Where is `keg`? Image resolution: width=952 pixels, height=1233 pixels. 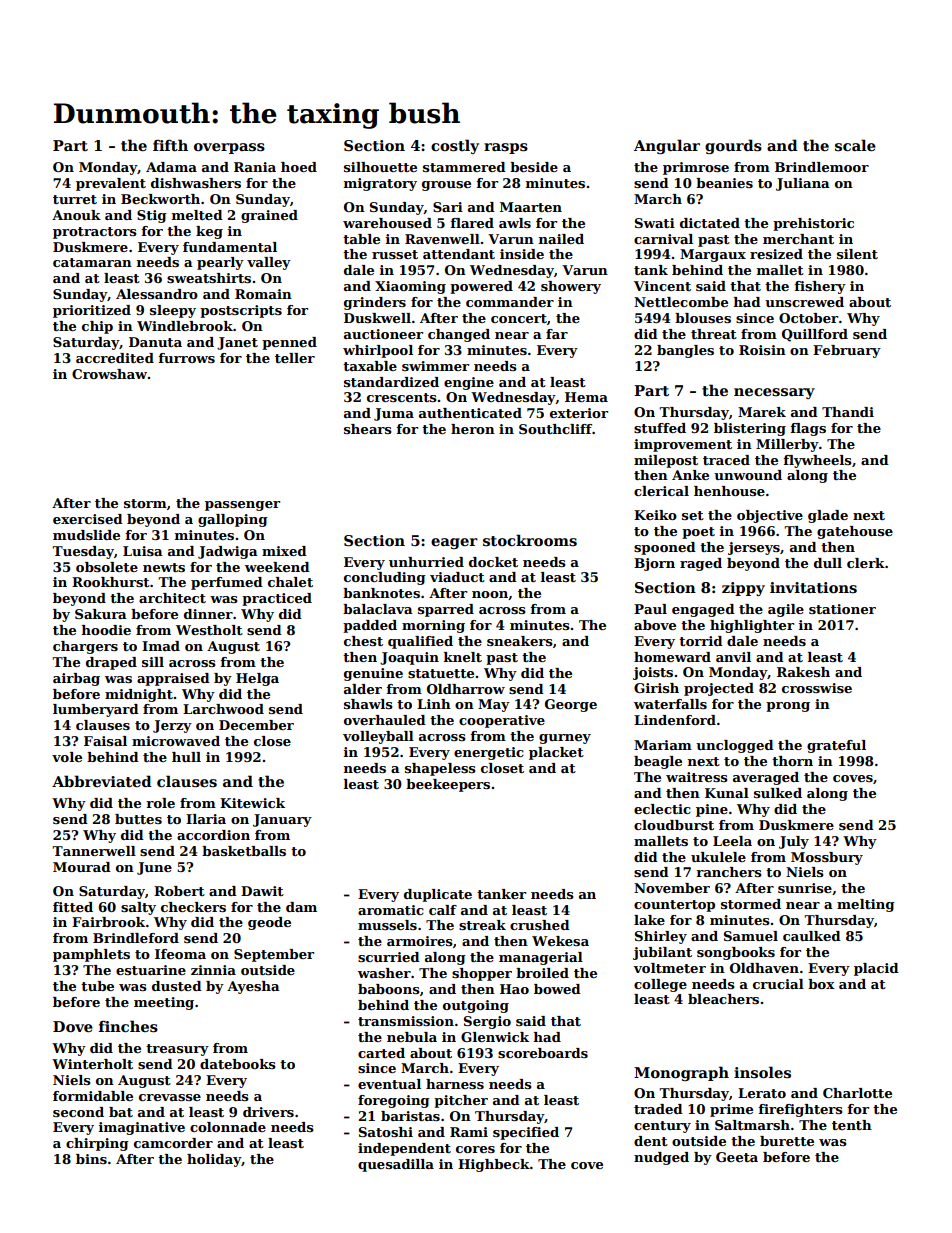
keg is located at coordinates (209, 232).
